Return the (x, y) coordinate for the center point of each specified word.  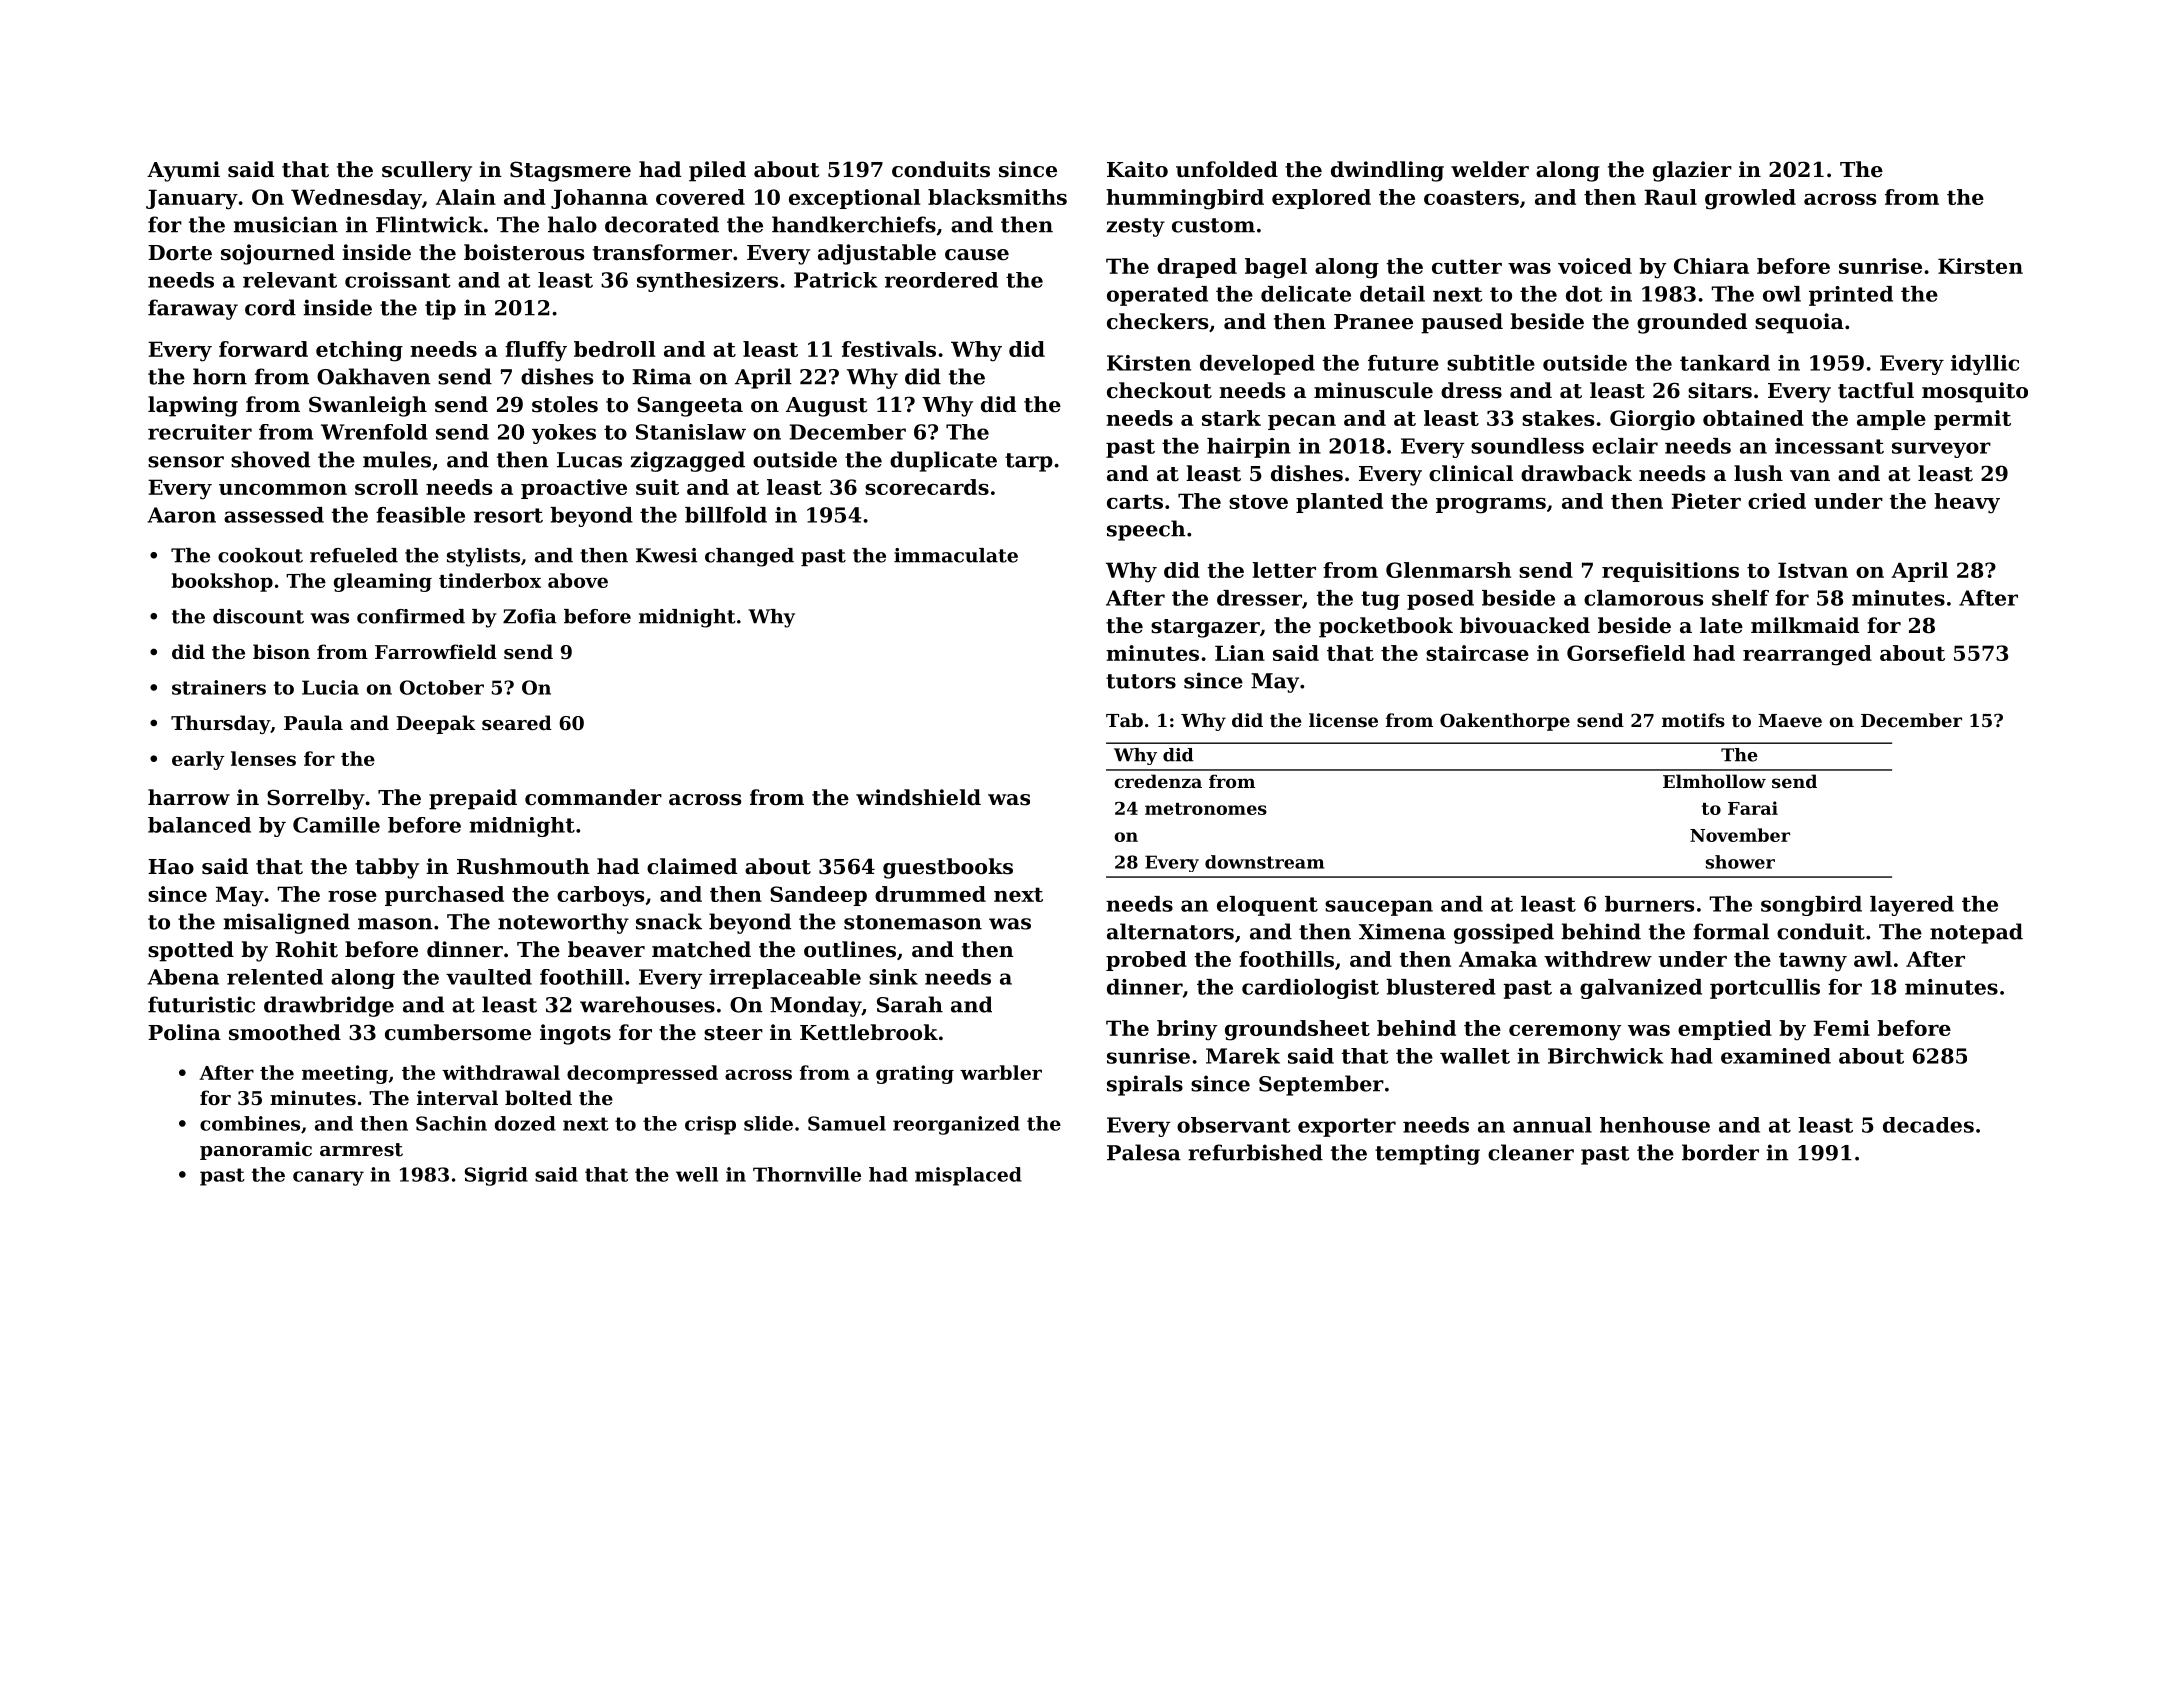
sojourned (278, 254)
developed (1257, 365)
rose (352, 896)
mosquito (1975, 392)
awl (1873, 959)
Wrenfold (374, 432)
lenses (263, 758)
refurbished (1255, 1152)
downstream (1264, 862)
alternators (1170, 931)
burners (1649, 904)
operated (1157, 296)
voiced (1595, 266)
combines (250, 1123)
